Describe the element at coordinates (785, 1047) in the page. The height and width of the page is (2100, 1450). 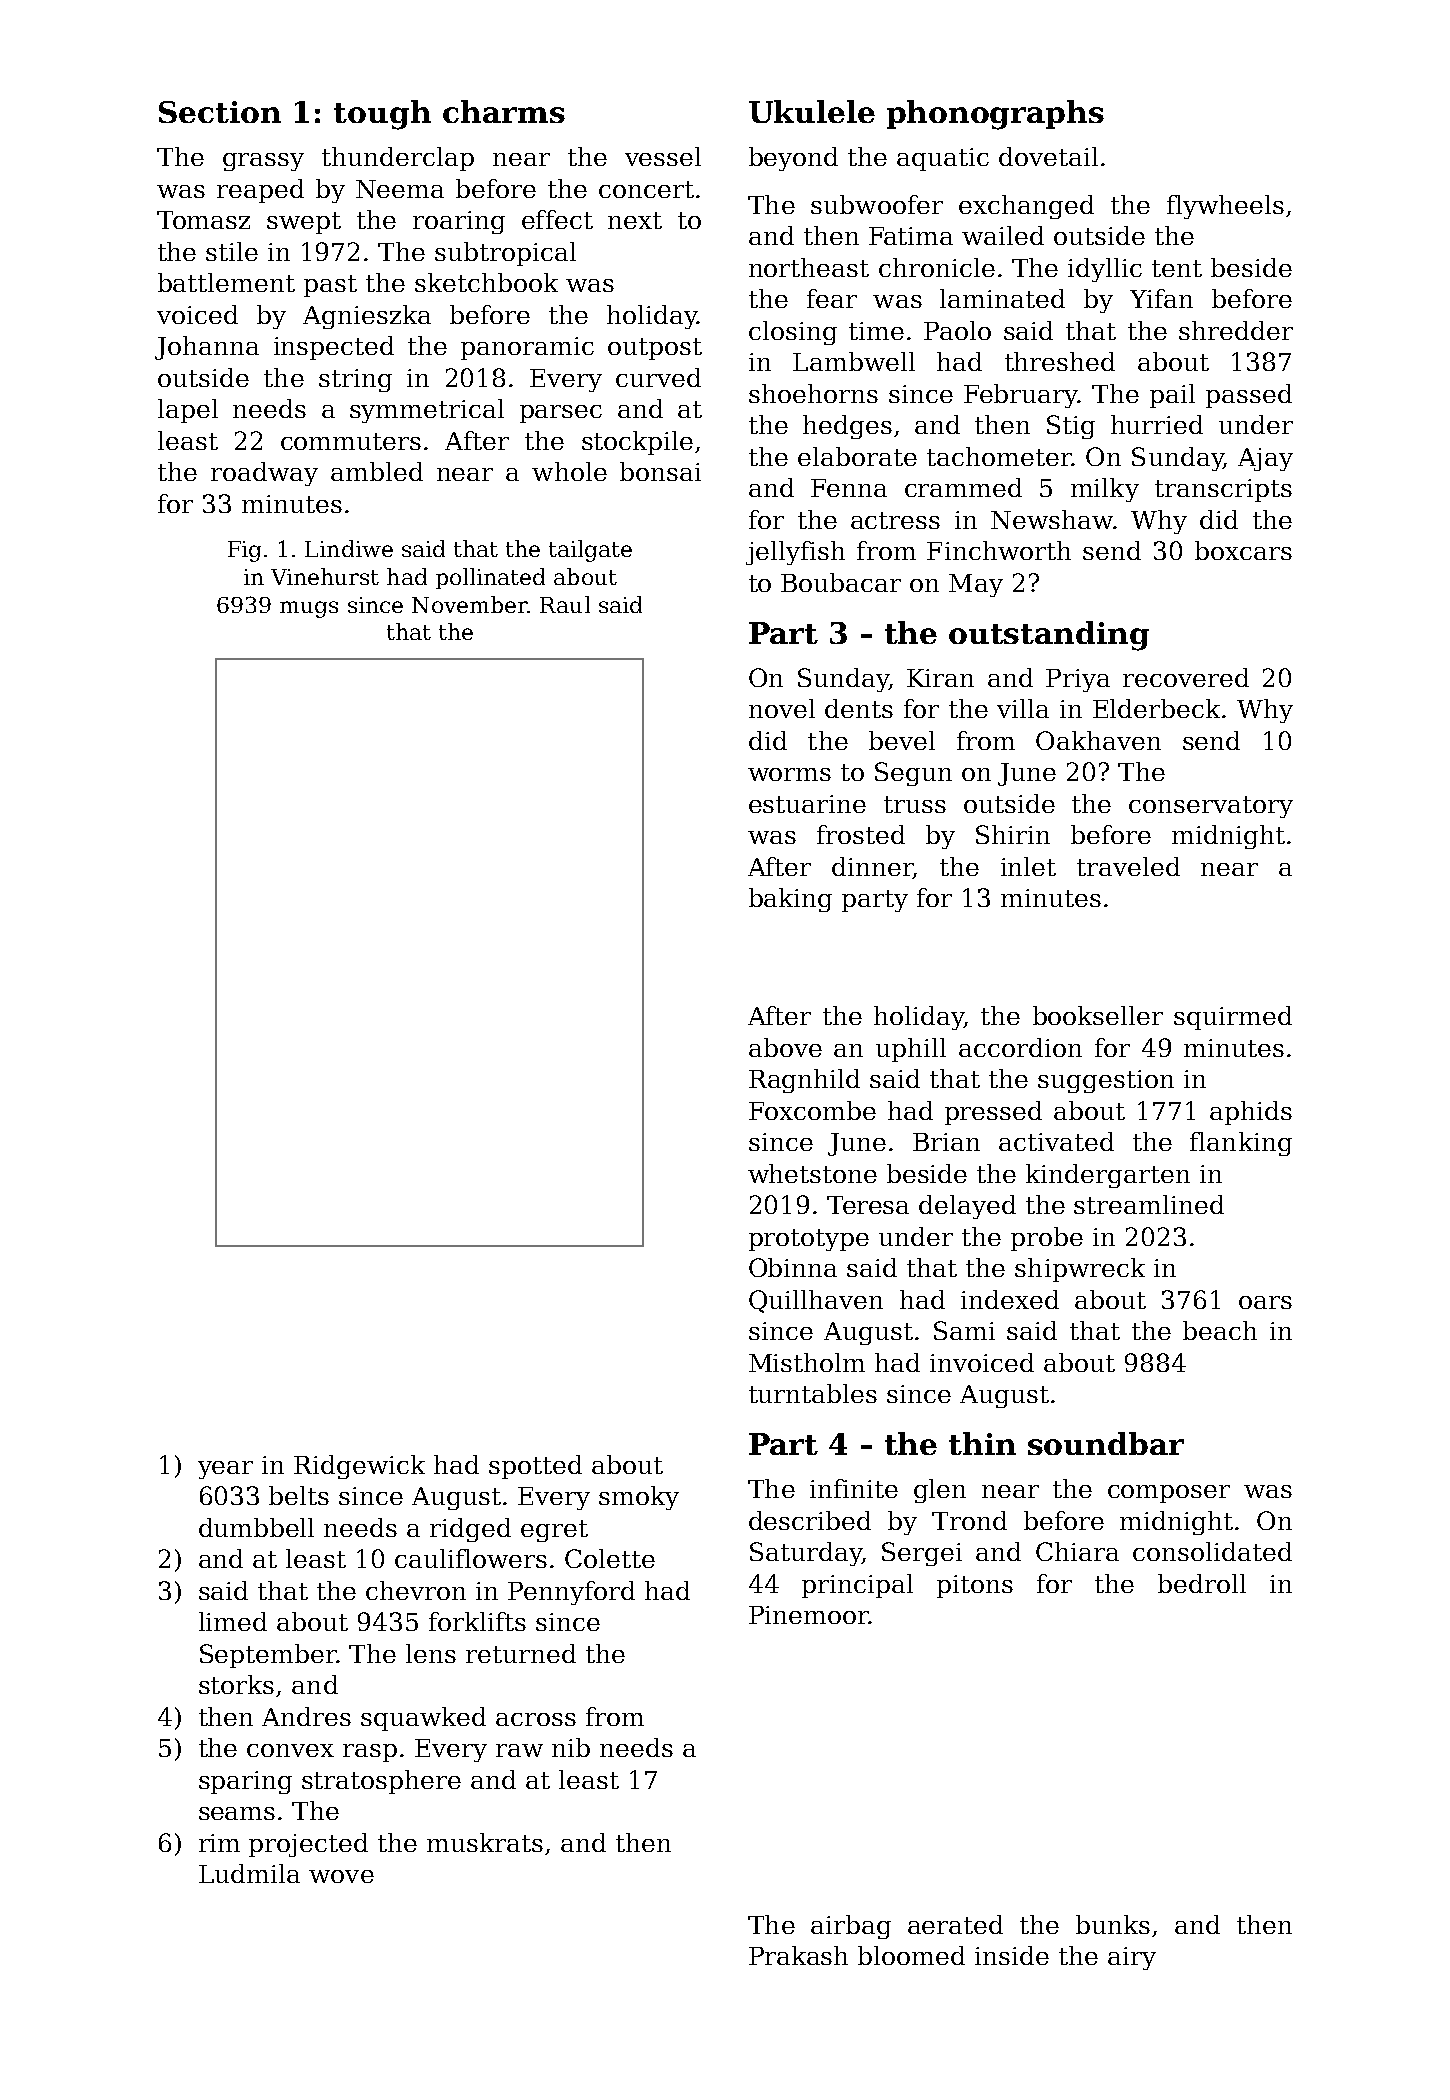
I see `above` at that location.
